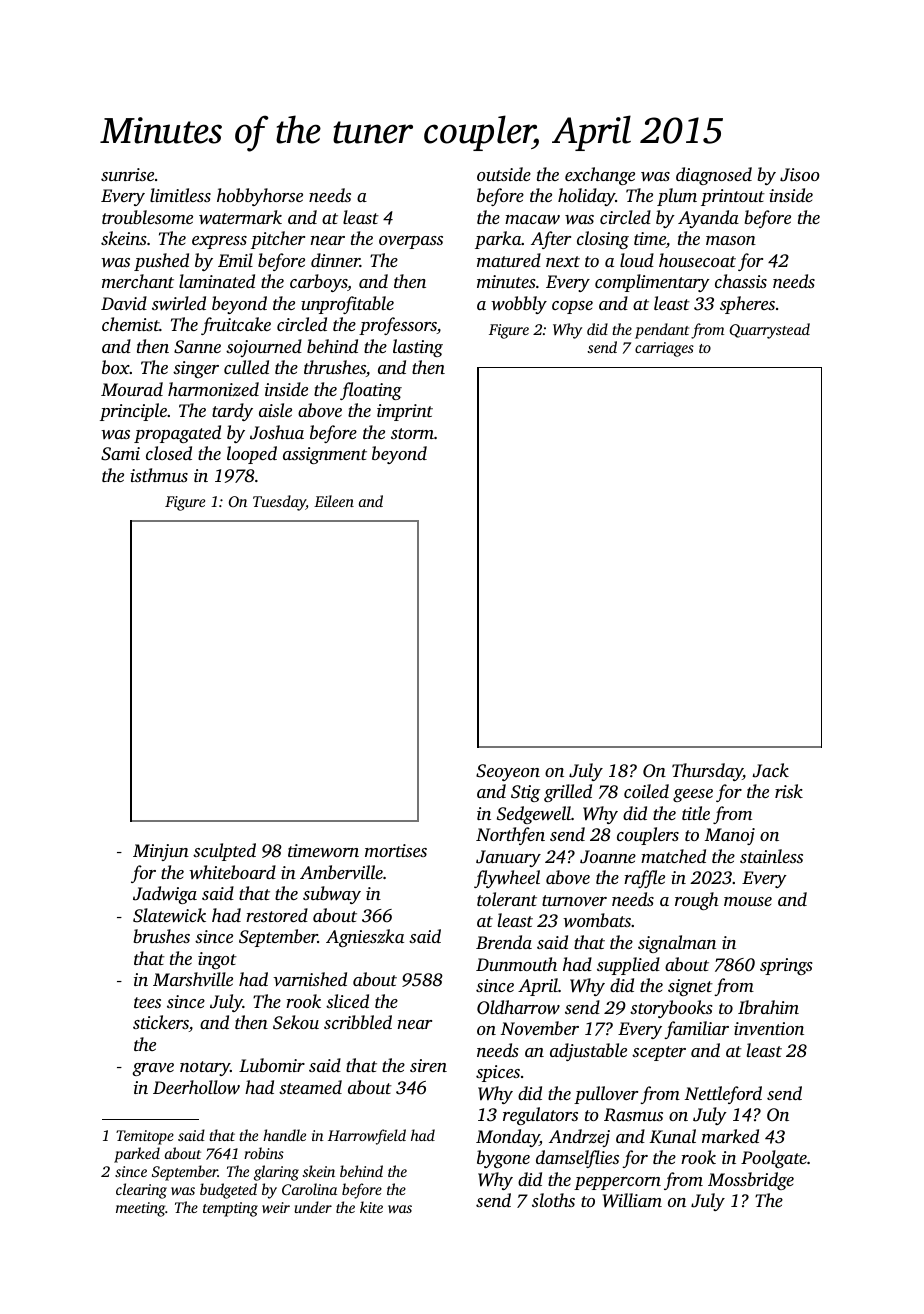 This page has height=1314, width=924. Describe the element at coordinates (411, 242) in the page. I see `overpass` at that location.
